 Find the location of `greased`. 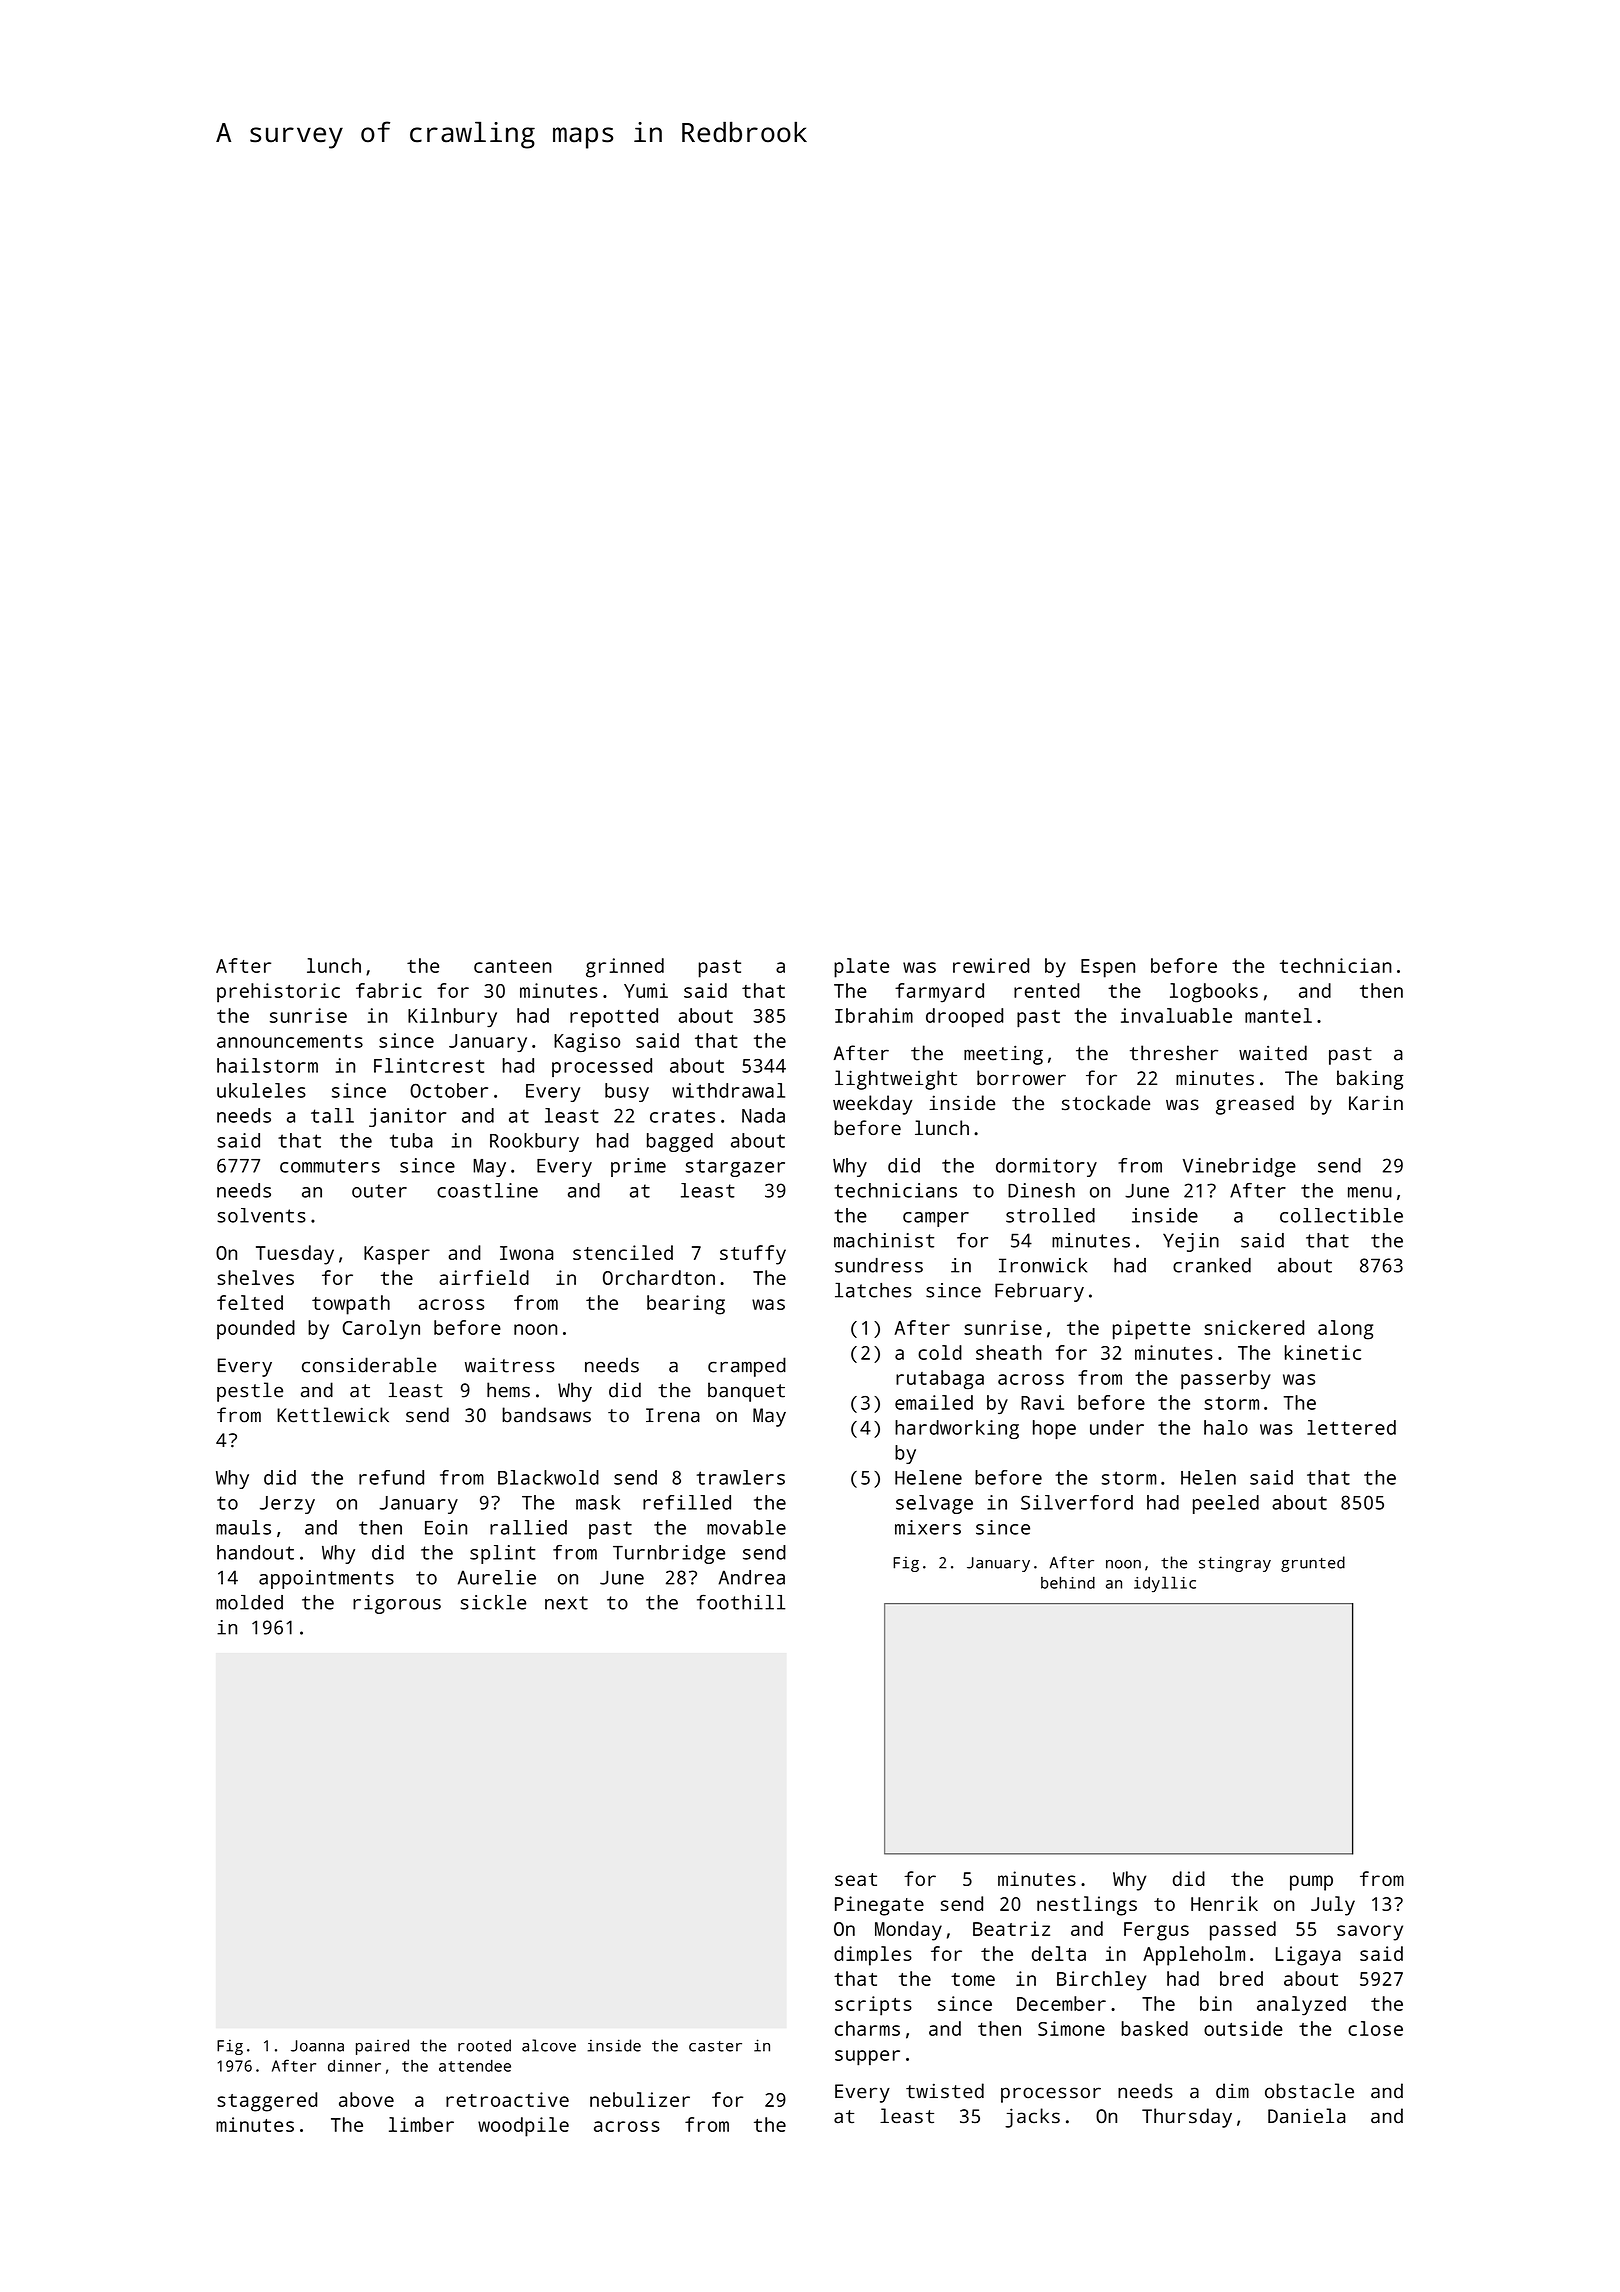

greased is located at coordinates (1255, 1105).
